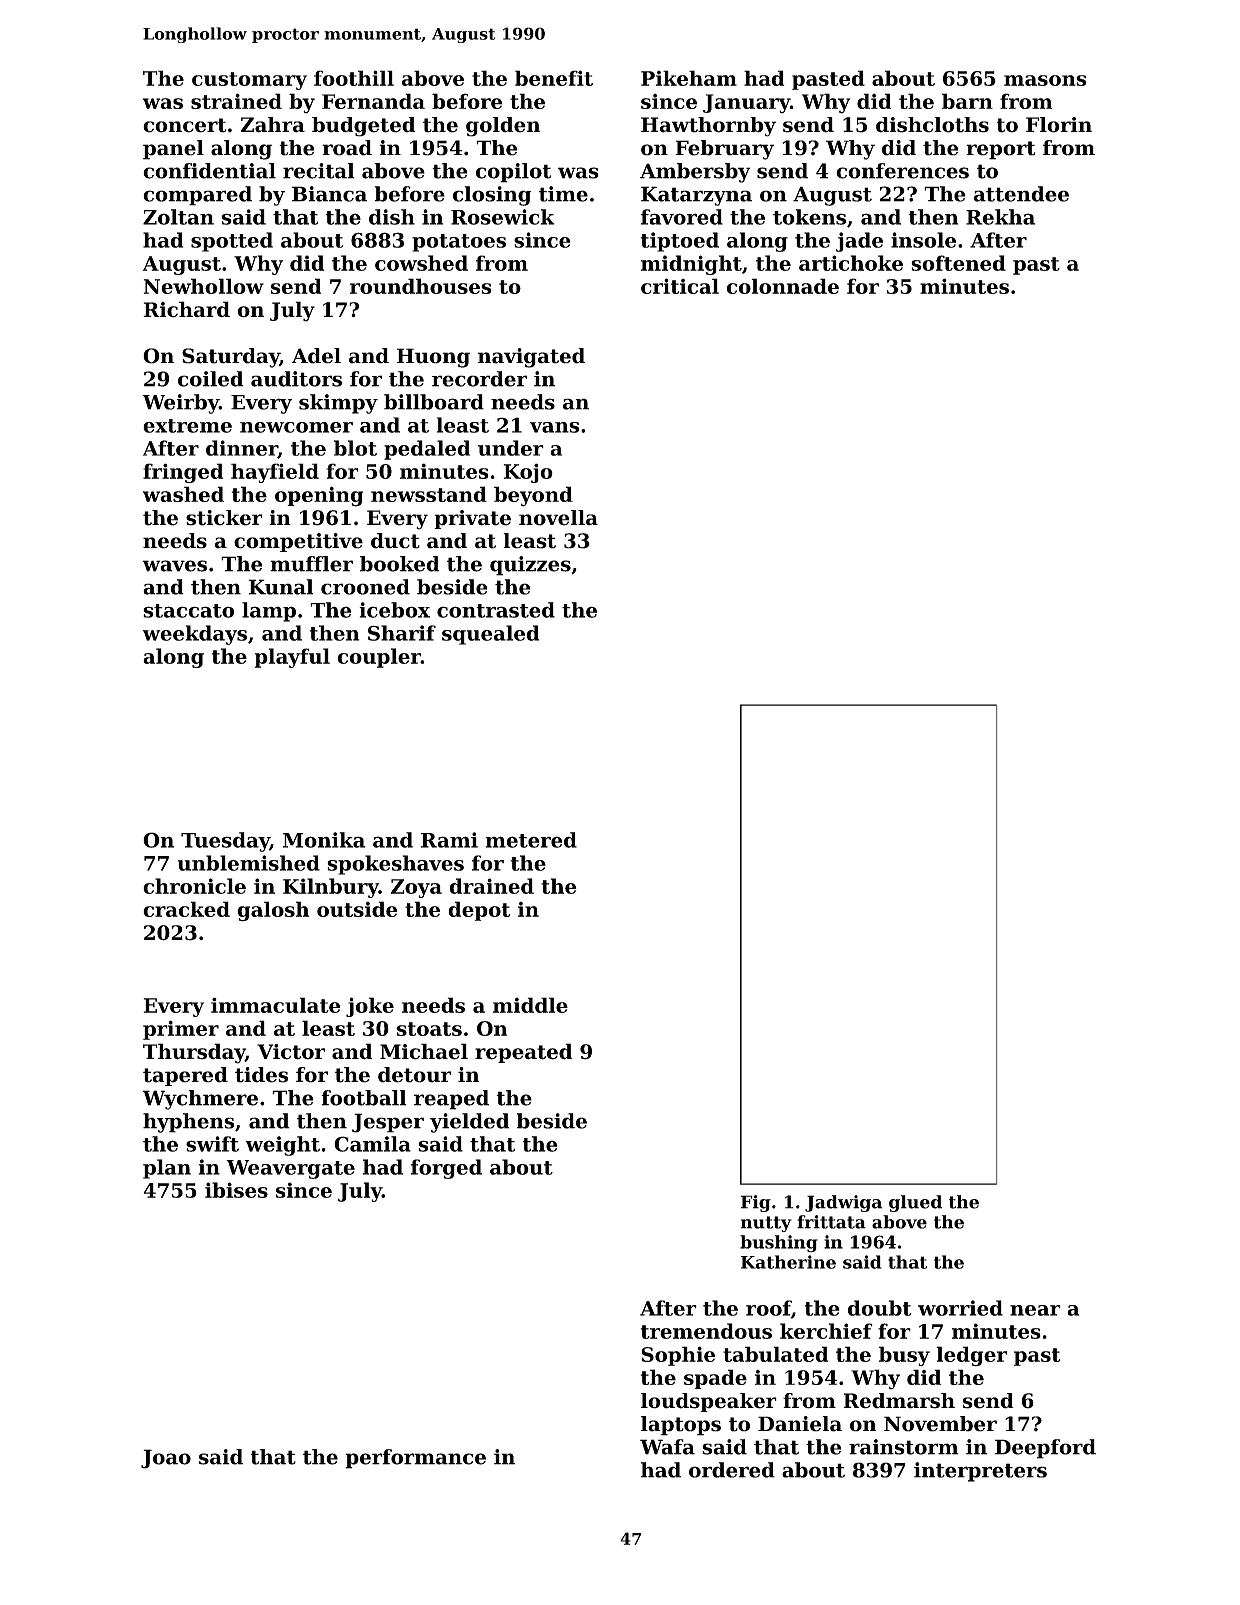 Image resolution: width=1240 pixels, height=1605 pixels. What do you see at coordinates (415, 1459) in the screenshot?
I see `performance` at bounding box center [415, 1459].
